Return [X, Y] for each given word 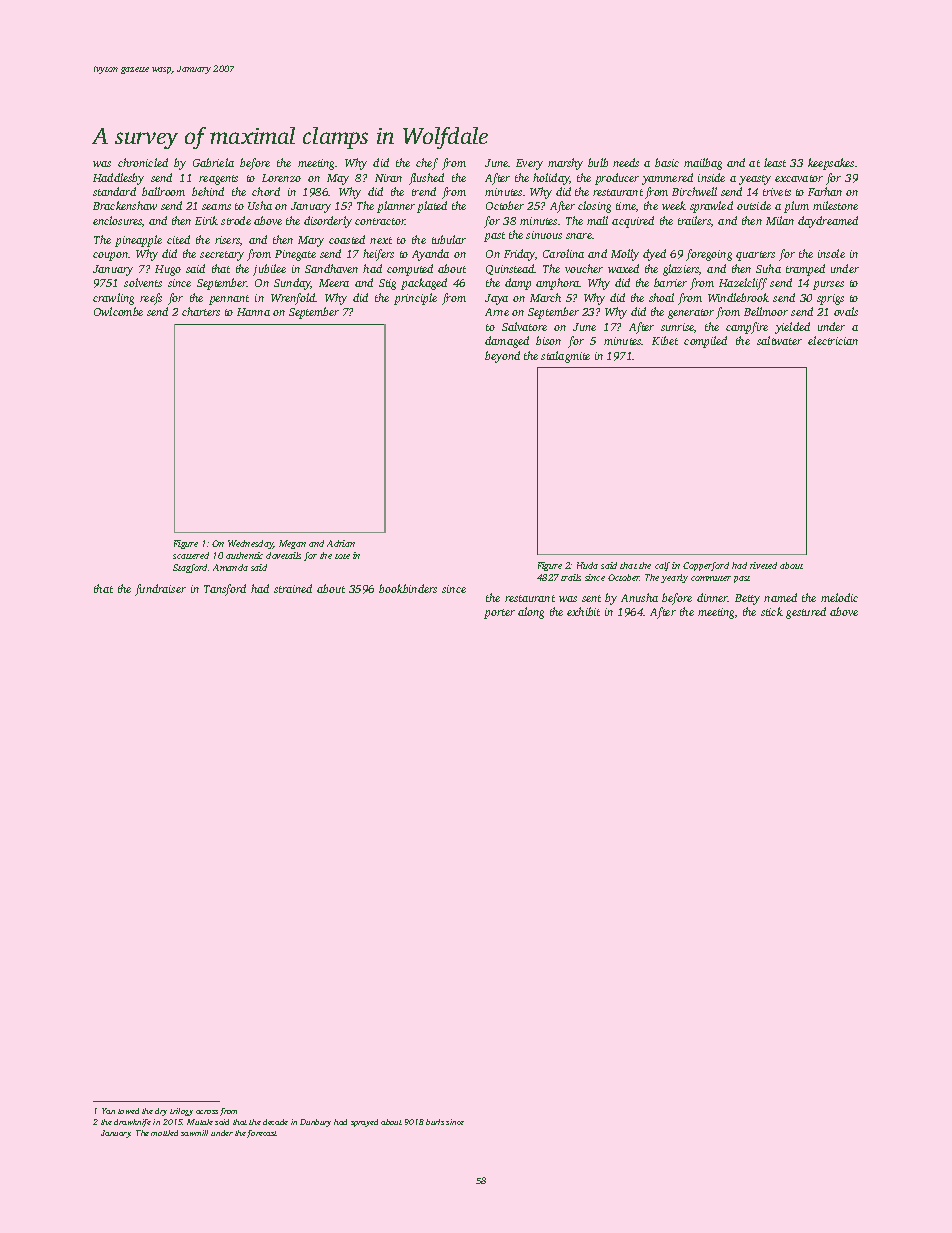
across [207, 1112]
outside [754, 205]
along [531, 613]
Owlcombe [118, 311]
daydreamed [828, 222]
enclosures [117, 220]
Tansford [225, 590]
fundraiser [160, 590]
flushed [426, 179]
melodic [839, 597]
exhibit [583, 611]
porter [499, 614]
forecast [262, 1134]
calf [662, 566]
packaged [424, 284]
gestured [806, 613]
